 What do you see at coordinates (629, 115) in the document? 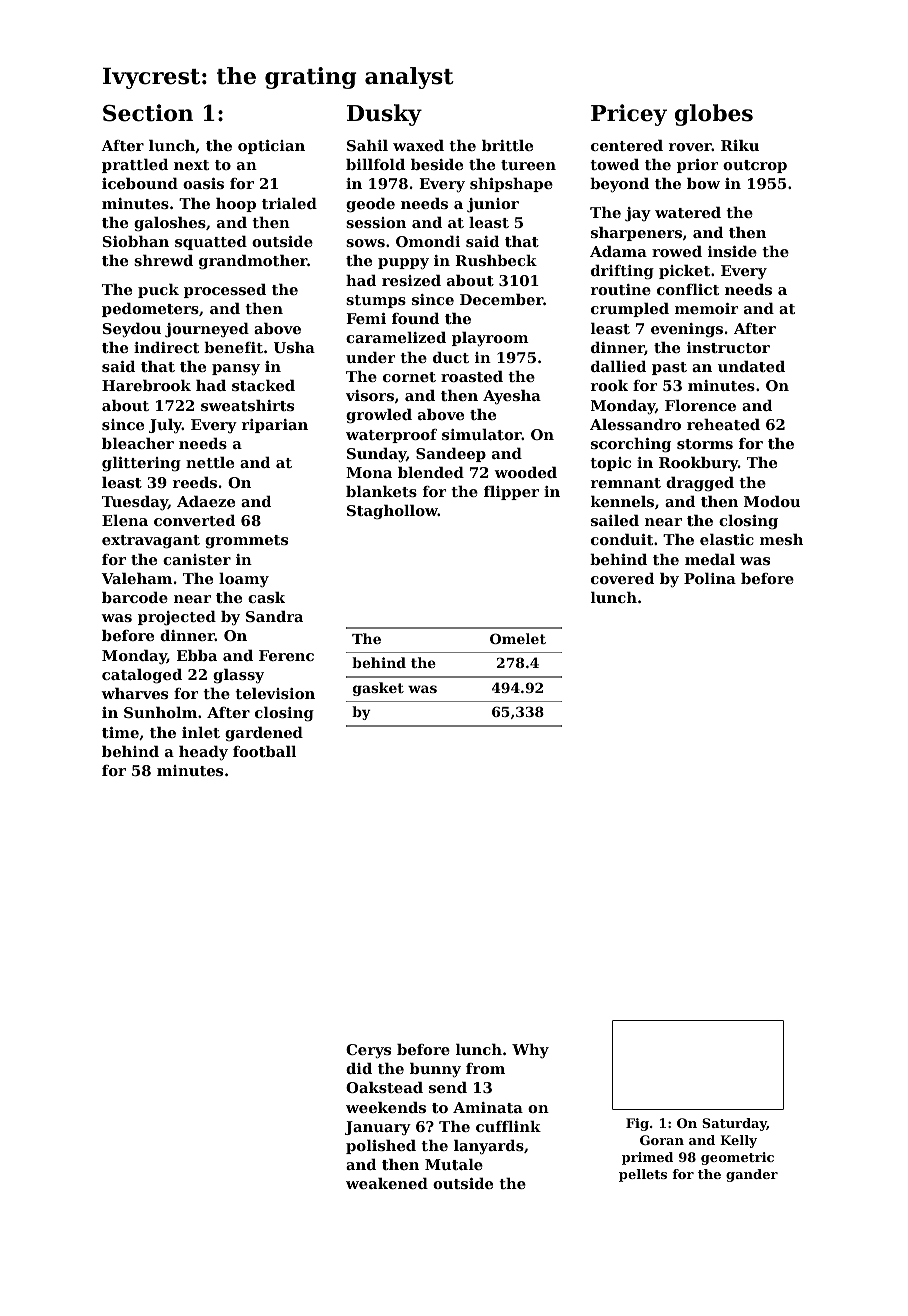
I see `Pricey` at bounding box center [629, 115].
